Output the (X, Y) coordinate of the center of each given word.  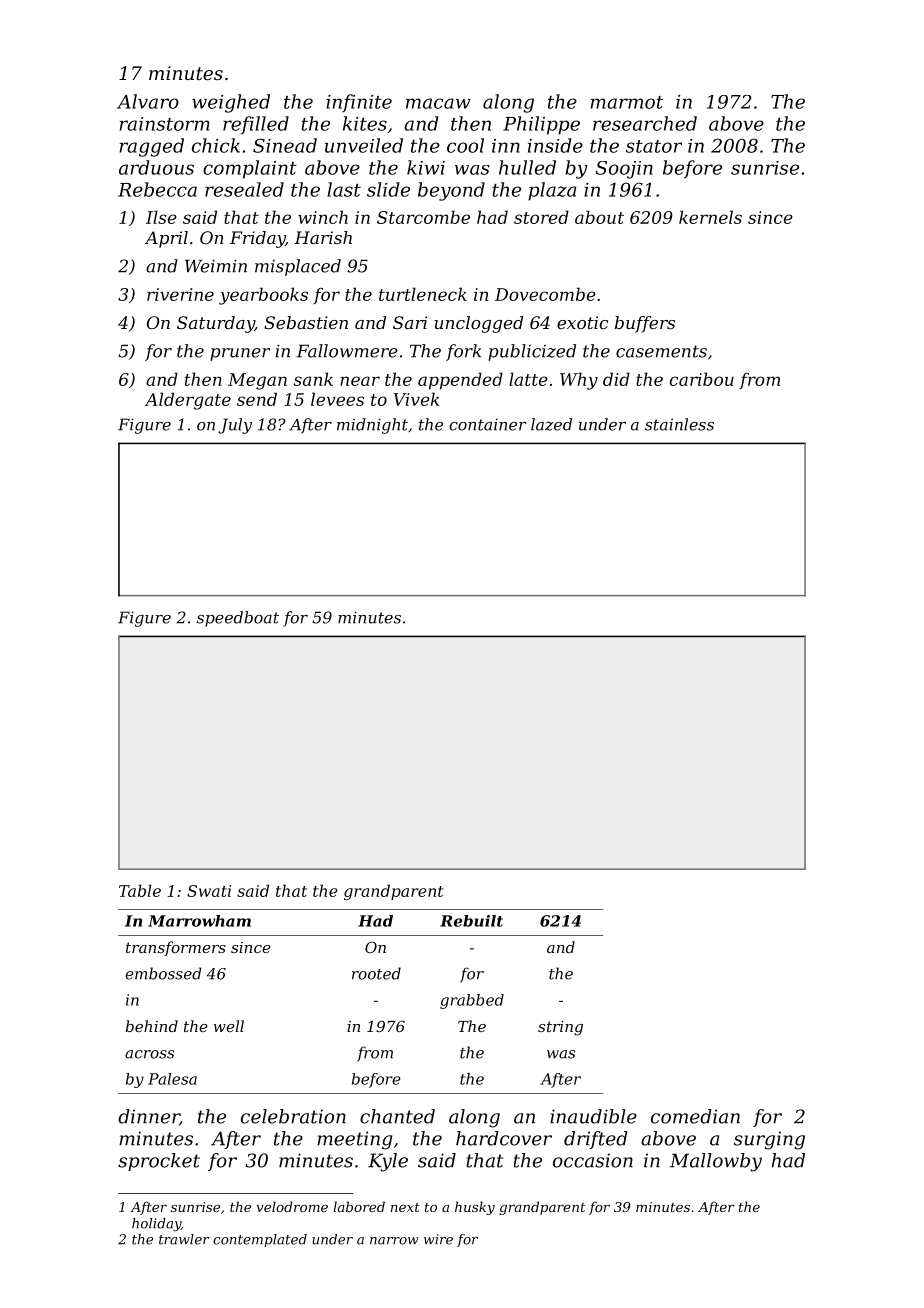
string (560, 1028)
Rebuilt (471, 921)
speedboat (238, 619)
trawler (184, 1239)
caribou (702, 379)
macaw (438, 103)
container (487, 424)
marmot (627, 102)
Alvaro (148, 101)
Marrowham (199, 921)
